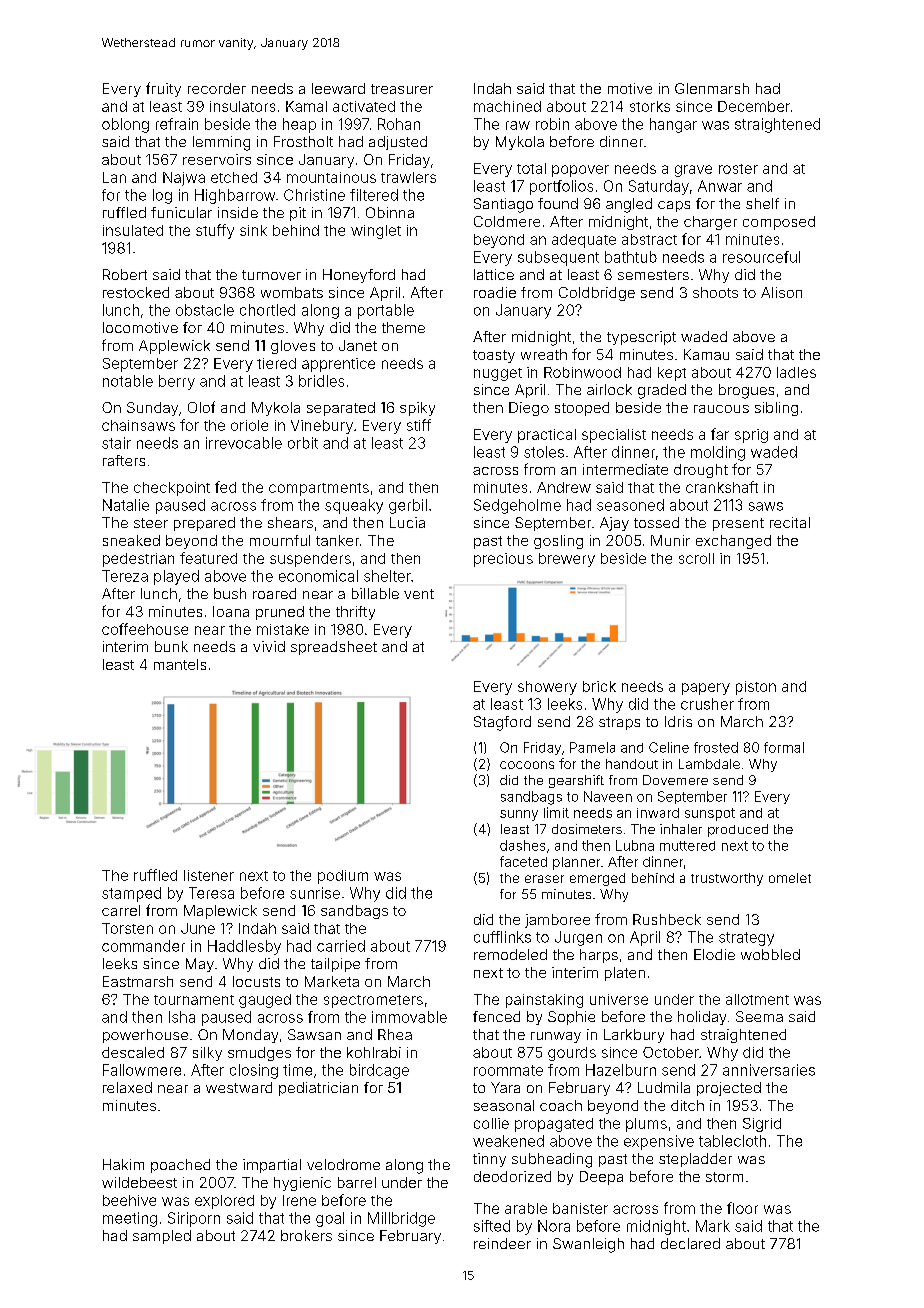  Describe the element at coordinates (338, 88) in the screenshot. I see `leeward` at that location.
